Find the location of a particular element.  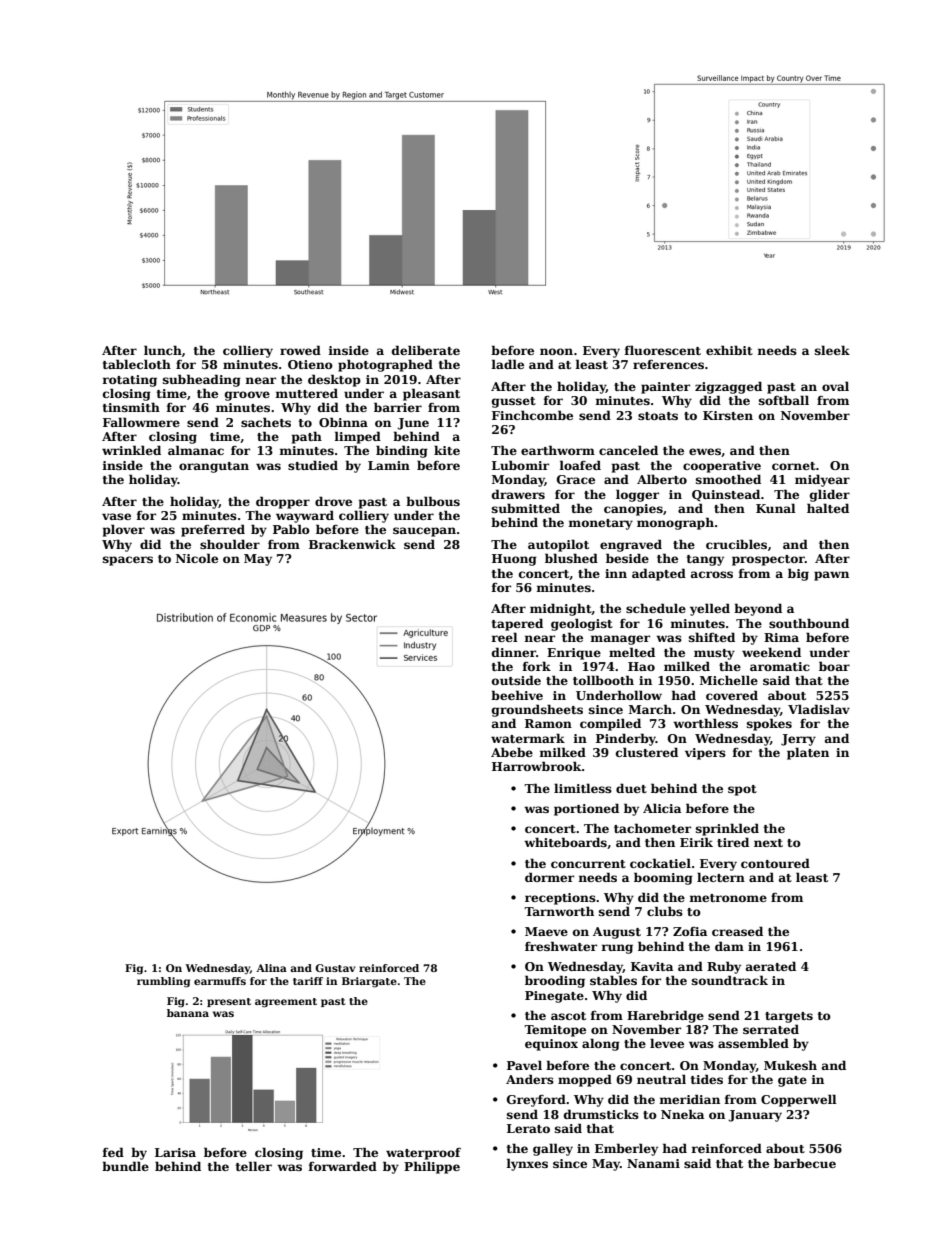

geologist is located at coordinates (582, 624).
